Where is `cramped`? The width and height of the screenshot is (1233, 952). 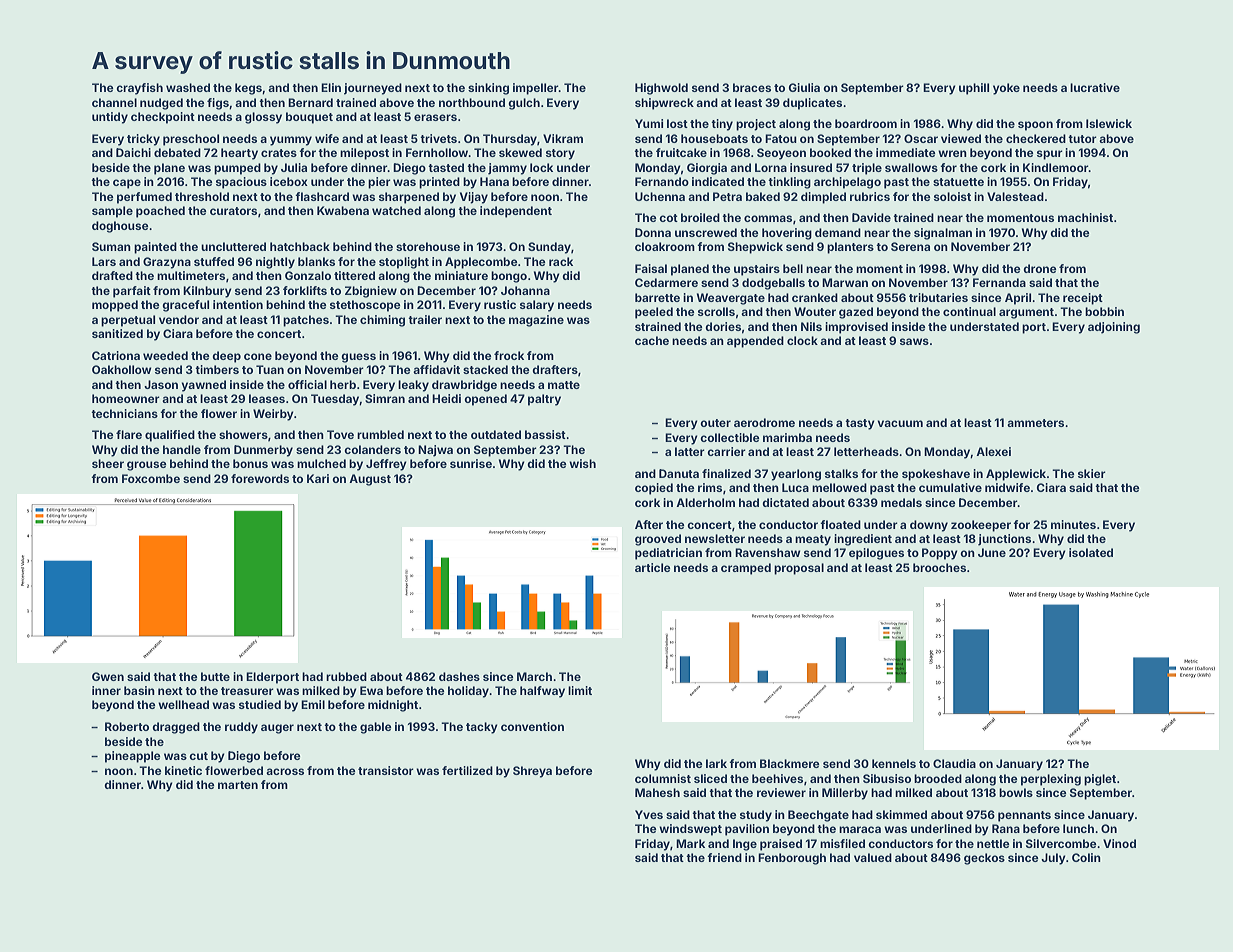 cramped is located at coordinates (746, 569).
